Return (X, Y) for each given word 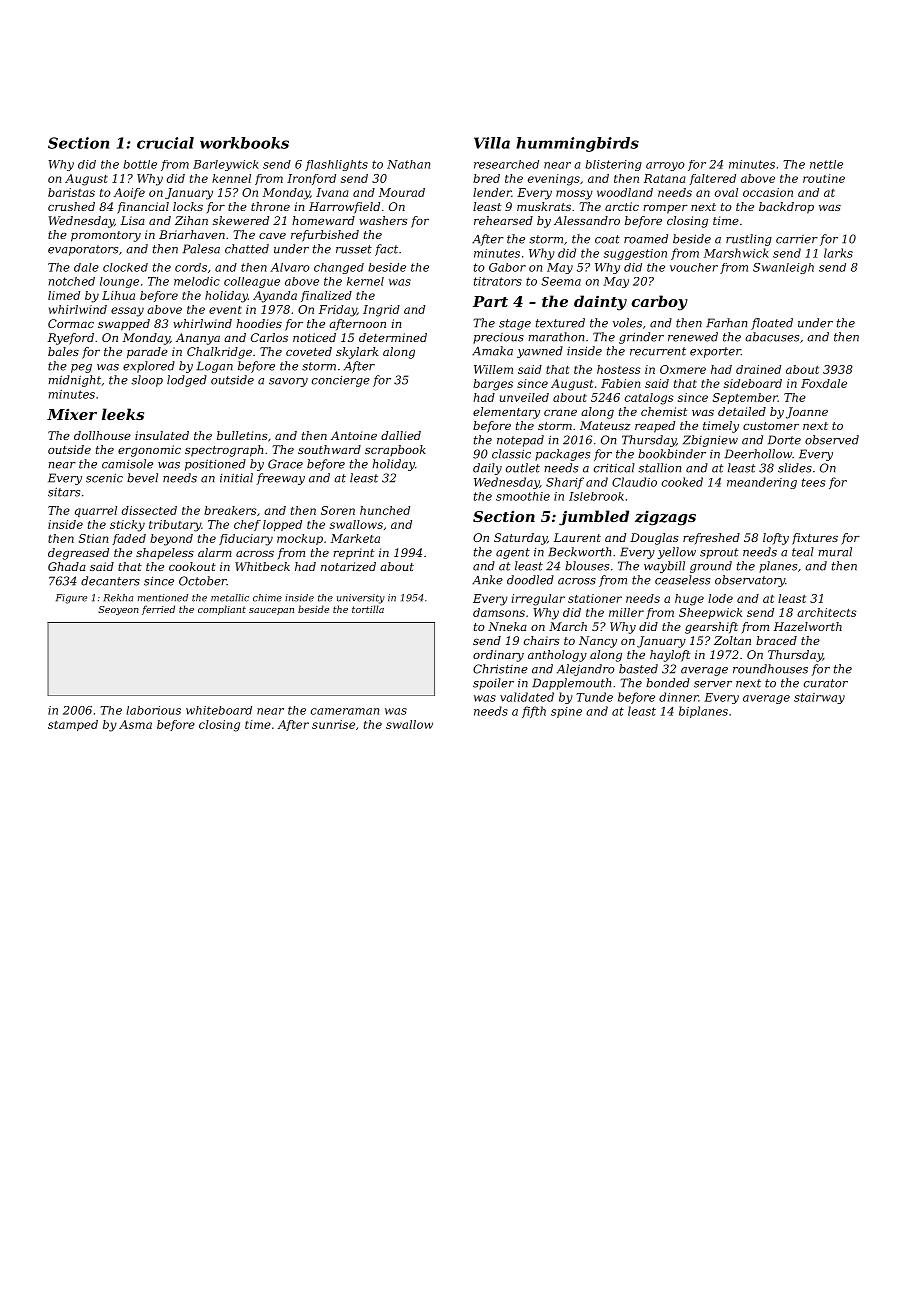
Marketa (355, 538)
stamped (73, 725)
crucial (165, 143)
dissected (149, 510)
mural (835, 552)
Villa (492, 143)
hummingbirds (577, 144)
